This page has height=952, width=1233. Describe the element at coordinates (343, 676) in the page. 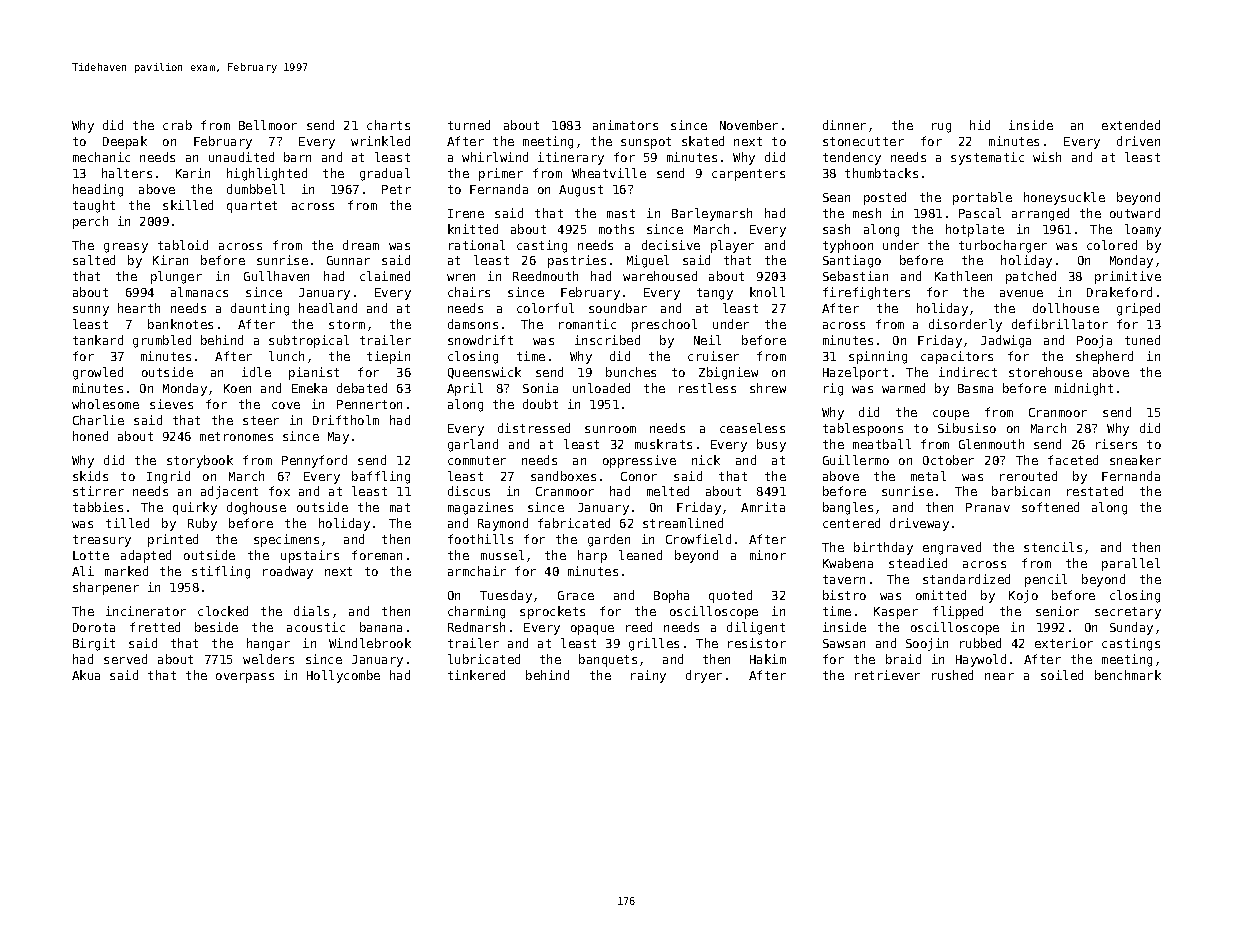

I see `Hollycombe` at that location.
